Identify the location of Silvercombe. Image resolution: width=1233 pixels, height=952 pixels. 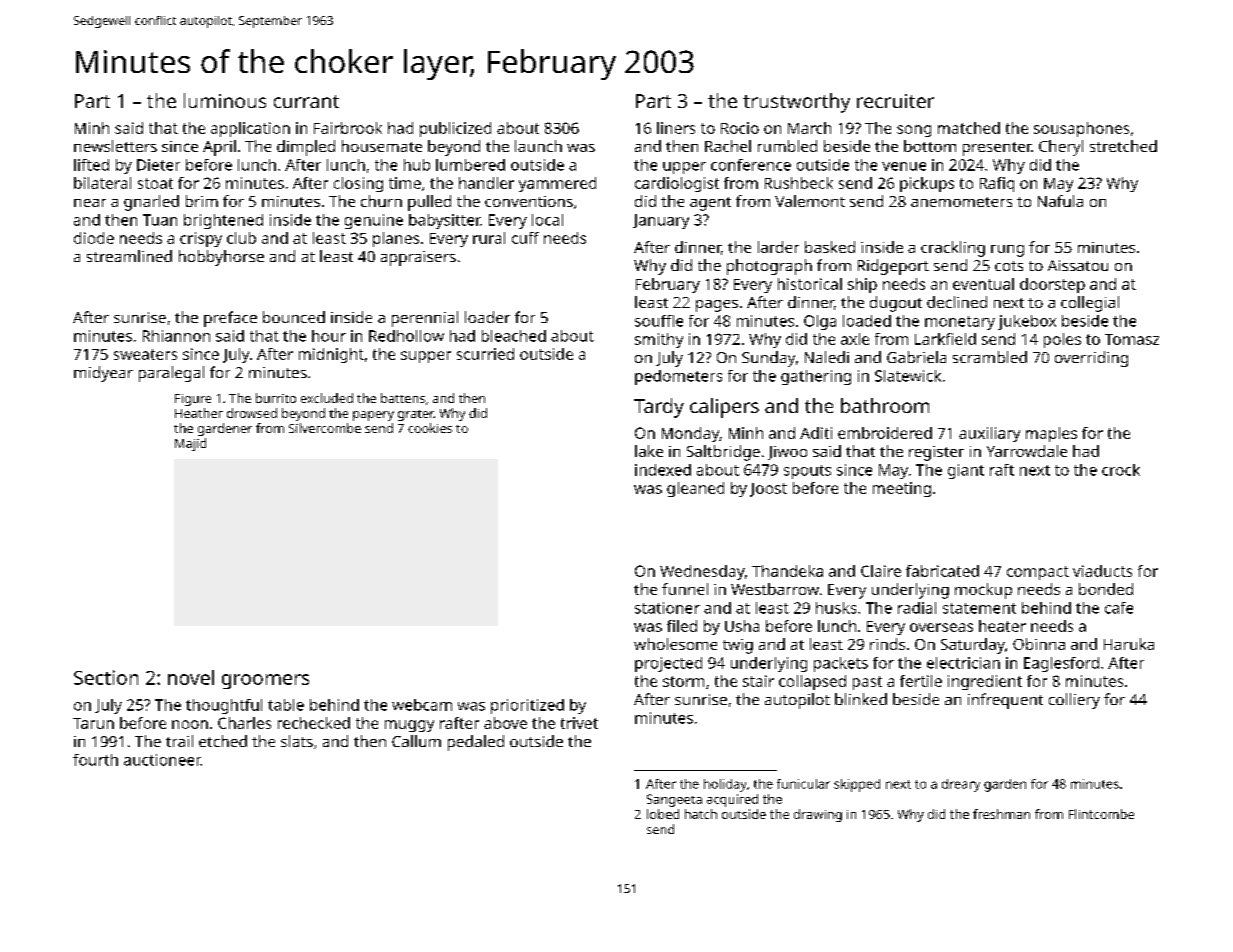
(325, 428).
